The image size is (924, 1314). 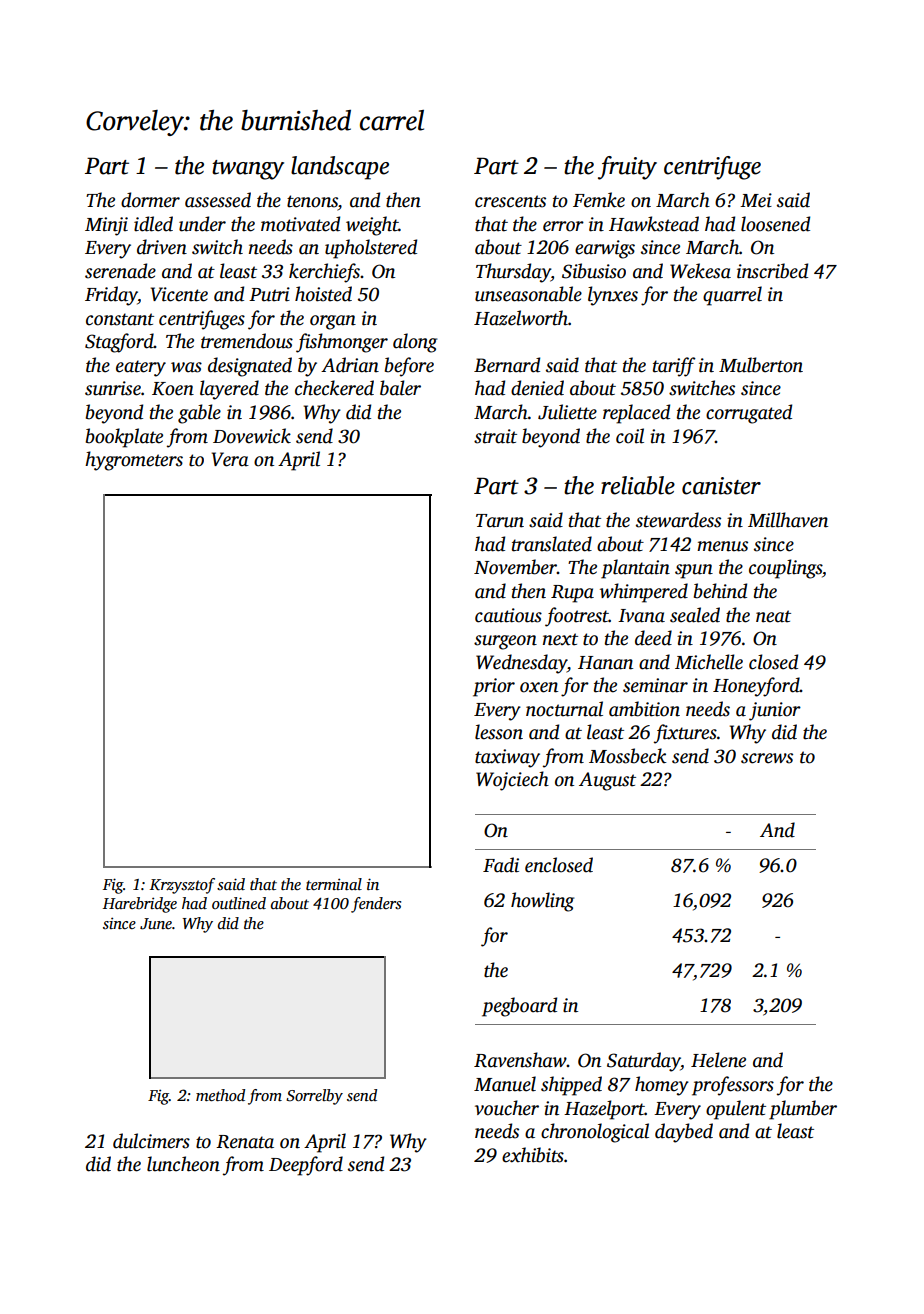 I want to click on November, so click(x=515, y=567).
